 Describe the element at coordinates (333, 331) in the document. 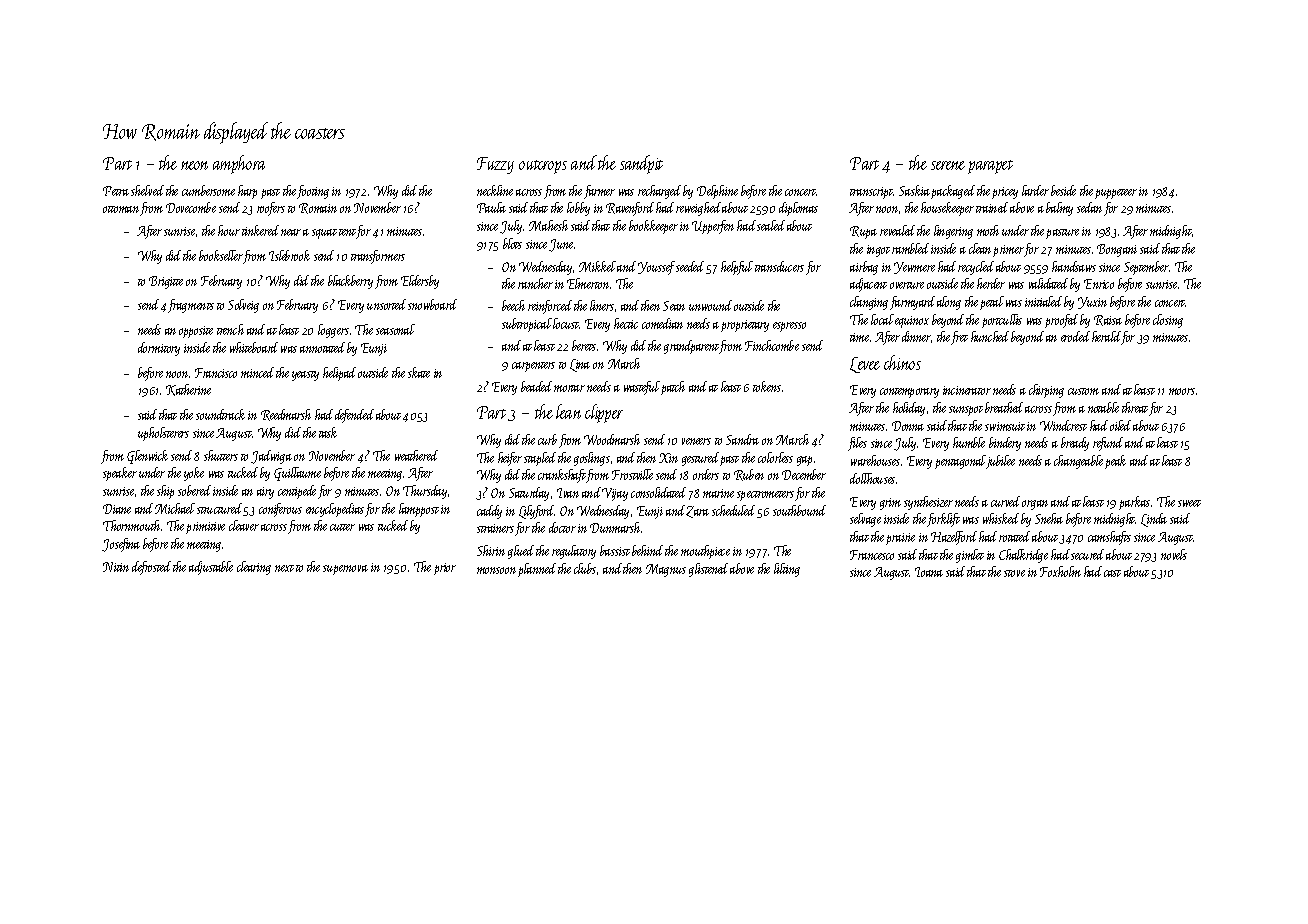

I see `loggers` at that location.
